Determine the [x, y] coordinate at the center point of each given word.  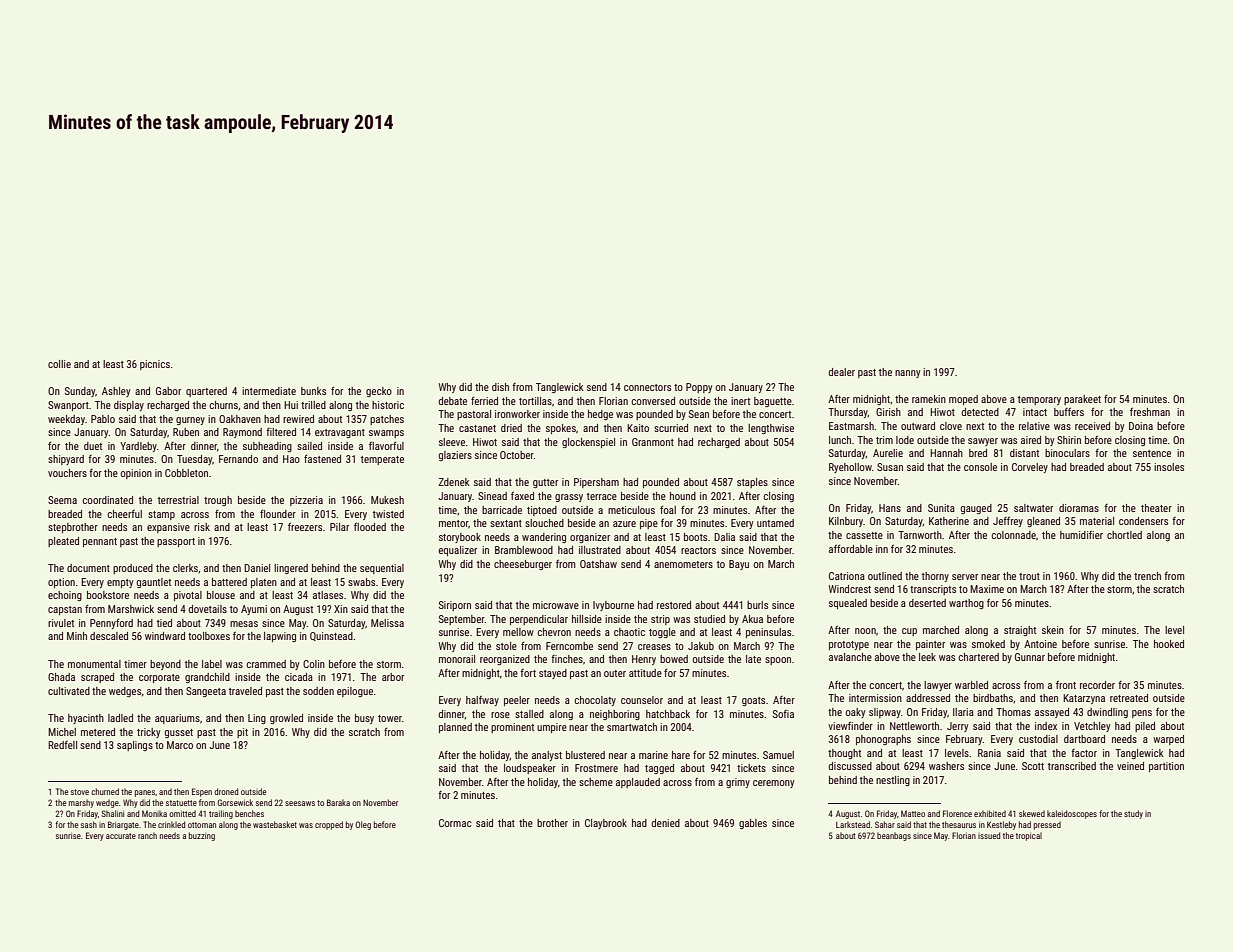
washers [946, 766]
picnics [155, 365]
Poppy [699, 388]
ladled [120, 718]
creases [654, 647]
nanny [907, 374]
